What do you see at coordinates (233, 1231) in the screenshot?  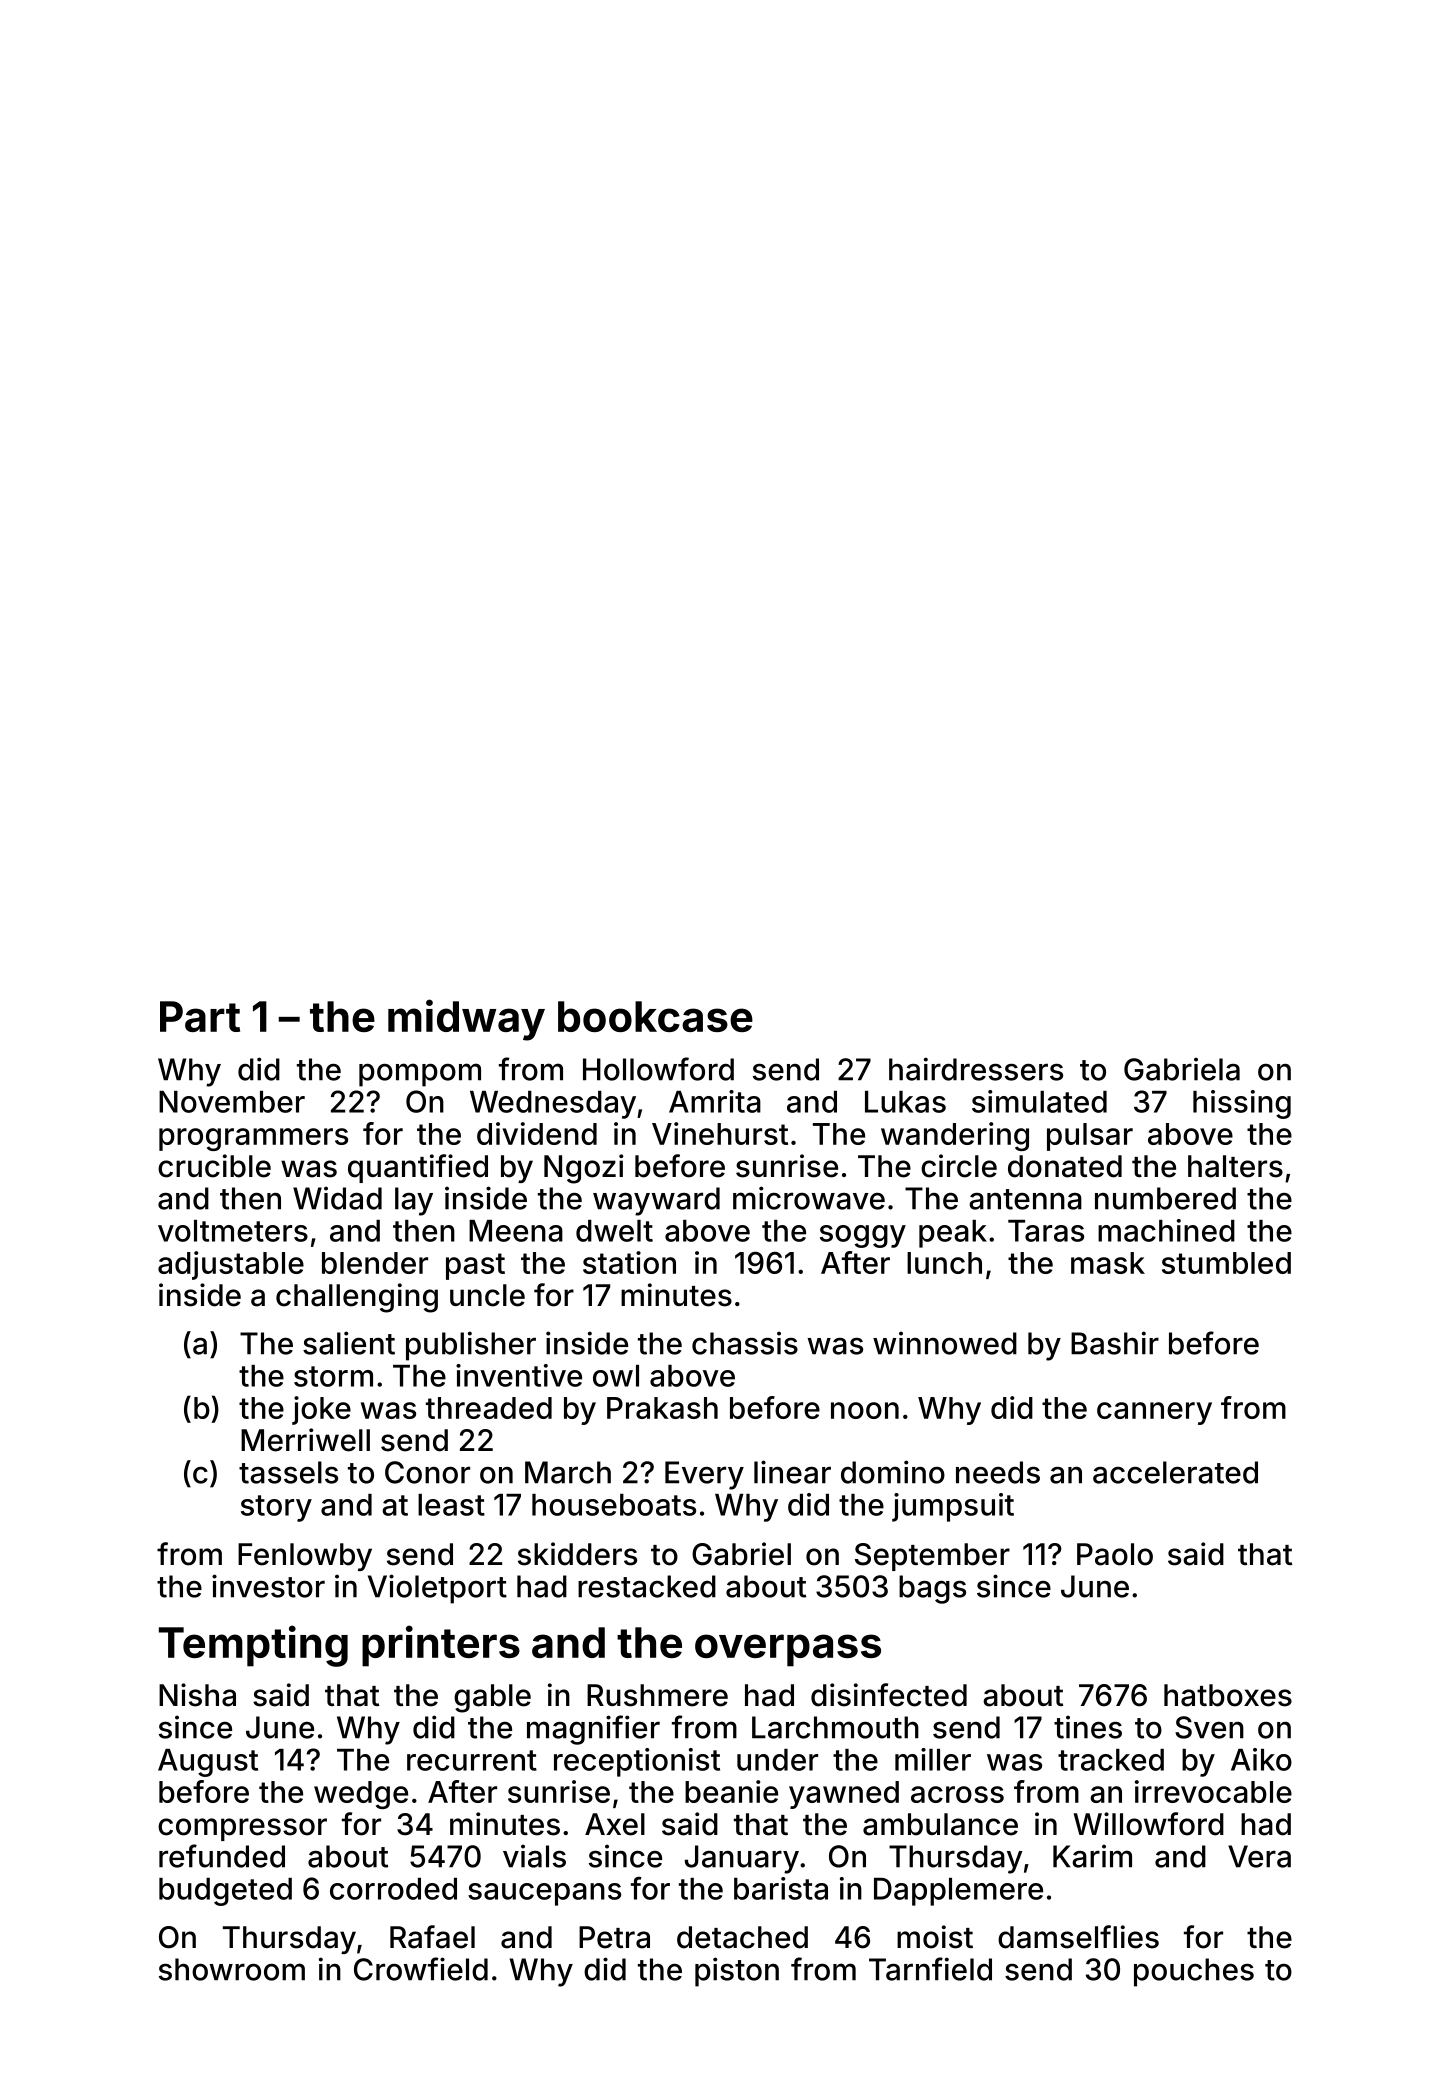 I see `voltmeters` at bounding box center [233, 1231].
